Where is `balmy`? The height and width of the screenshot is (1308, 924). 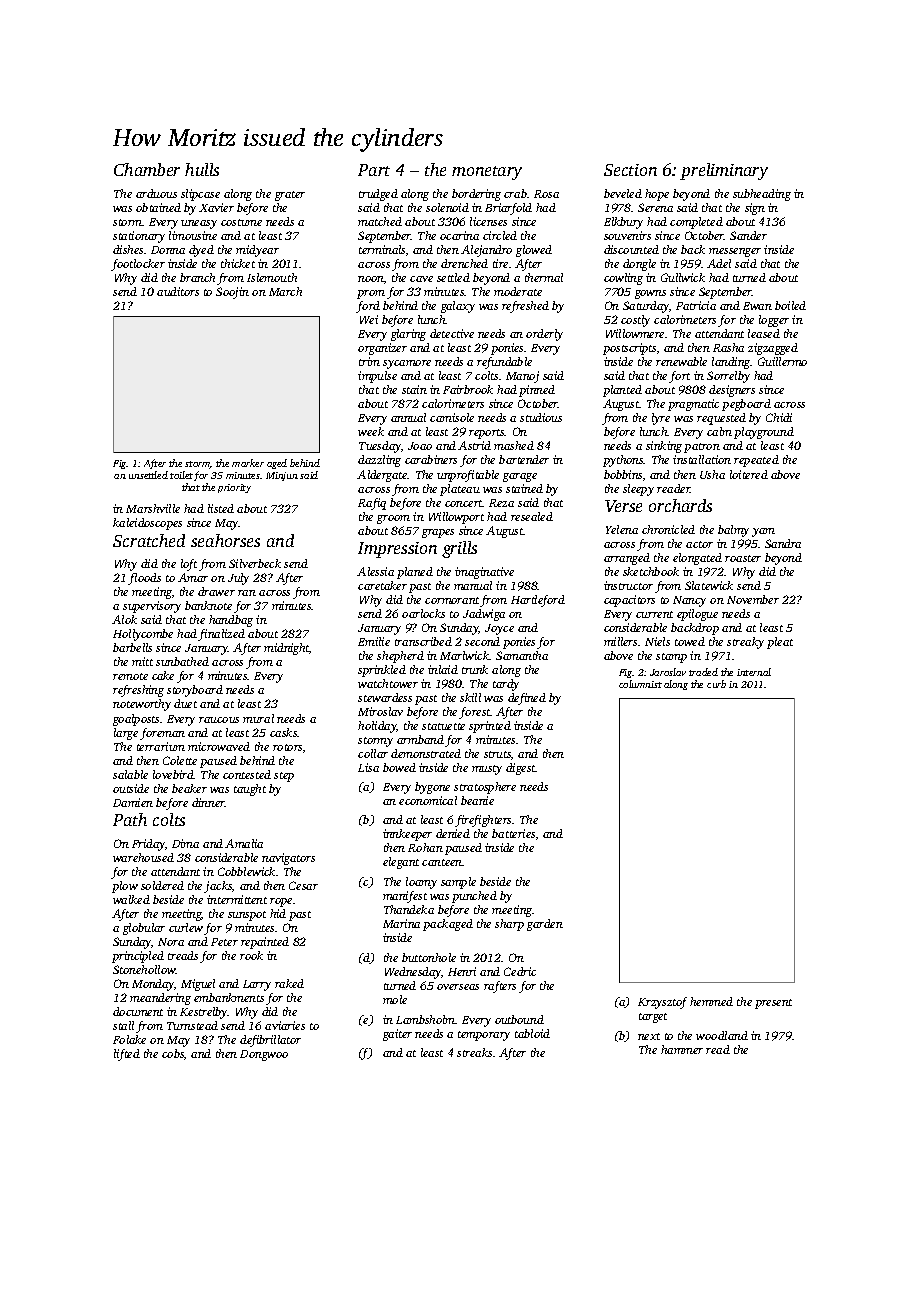
balmy is located at coordinates (733, 531).
